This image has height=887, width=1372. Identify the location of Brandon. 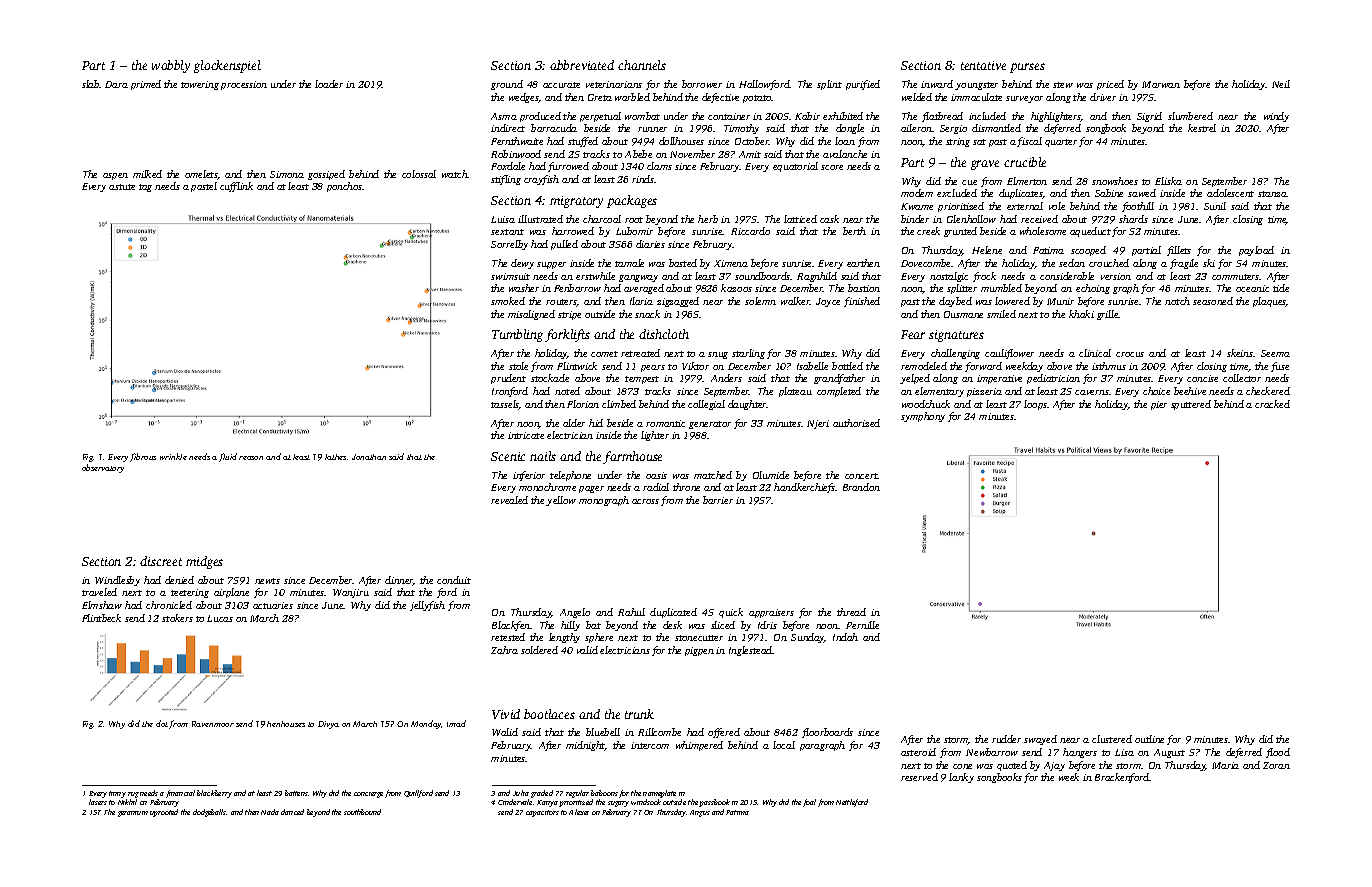
(861, 487).
